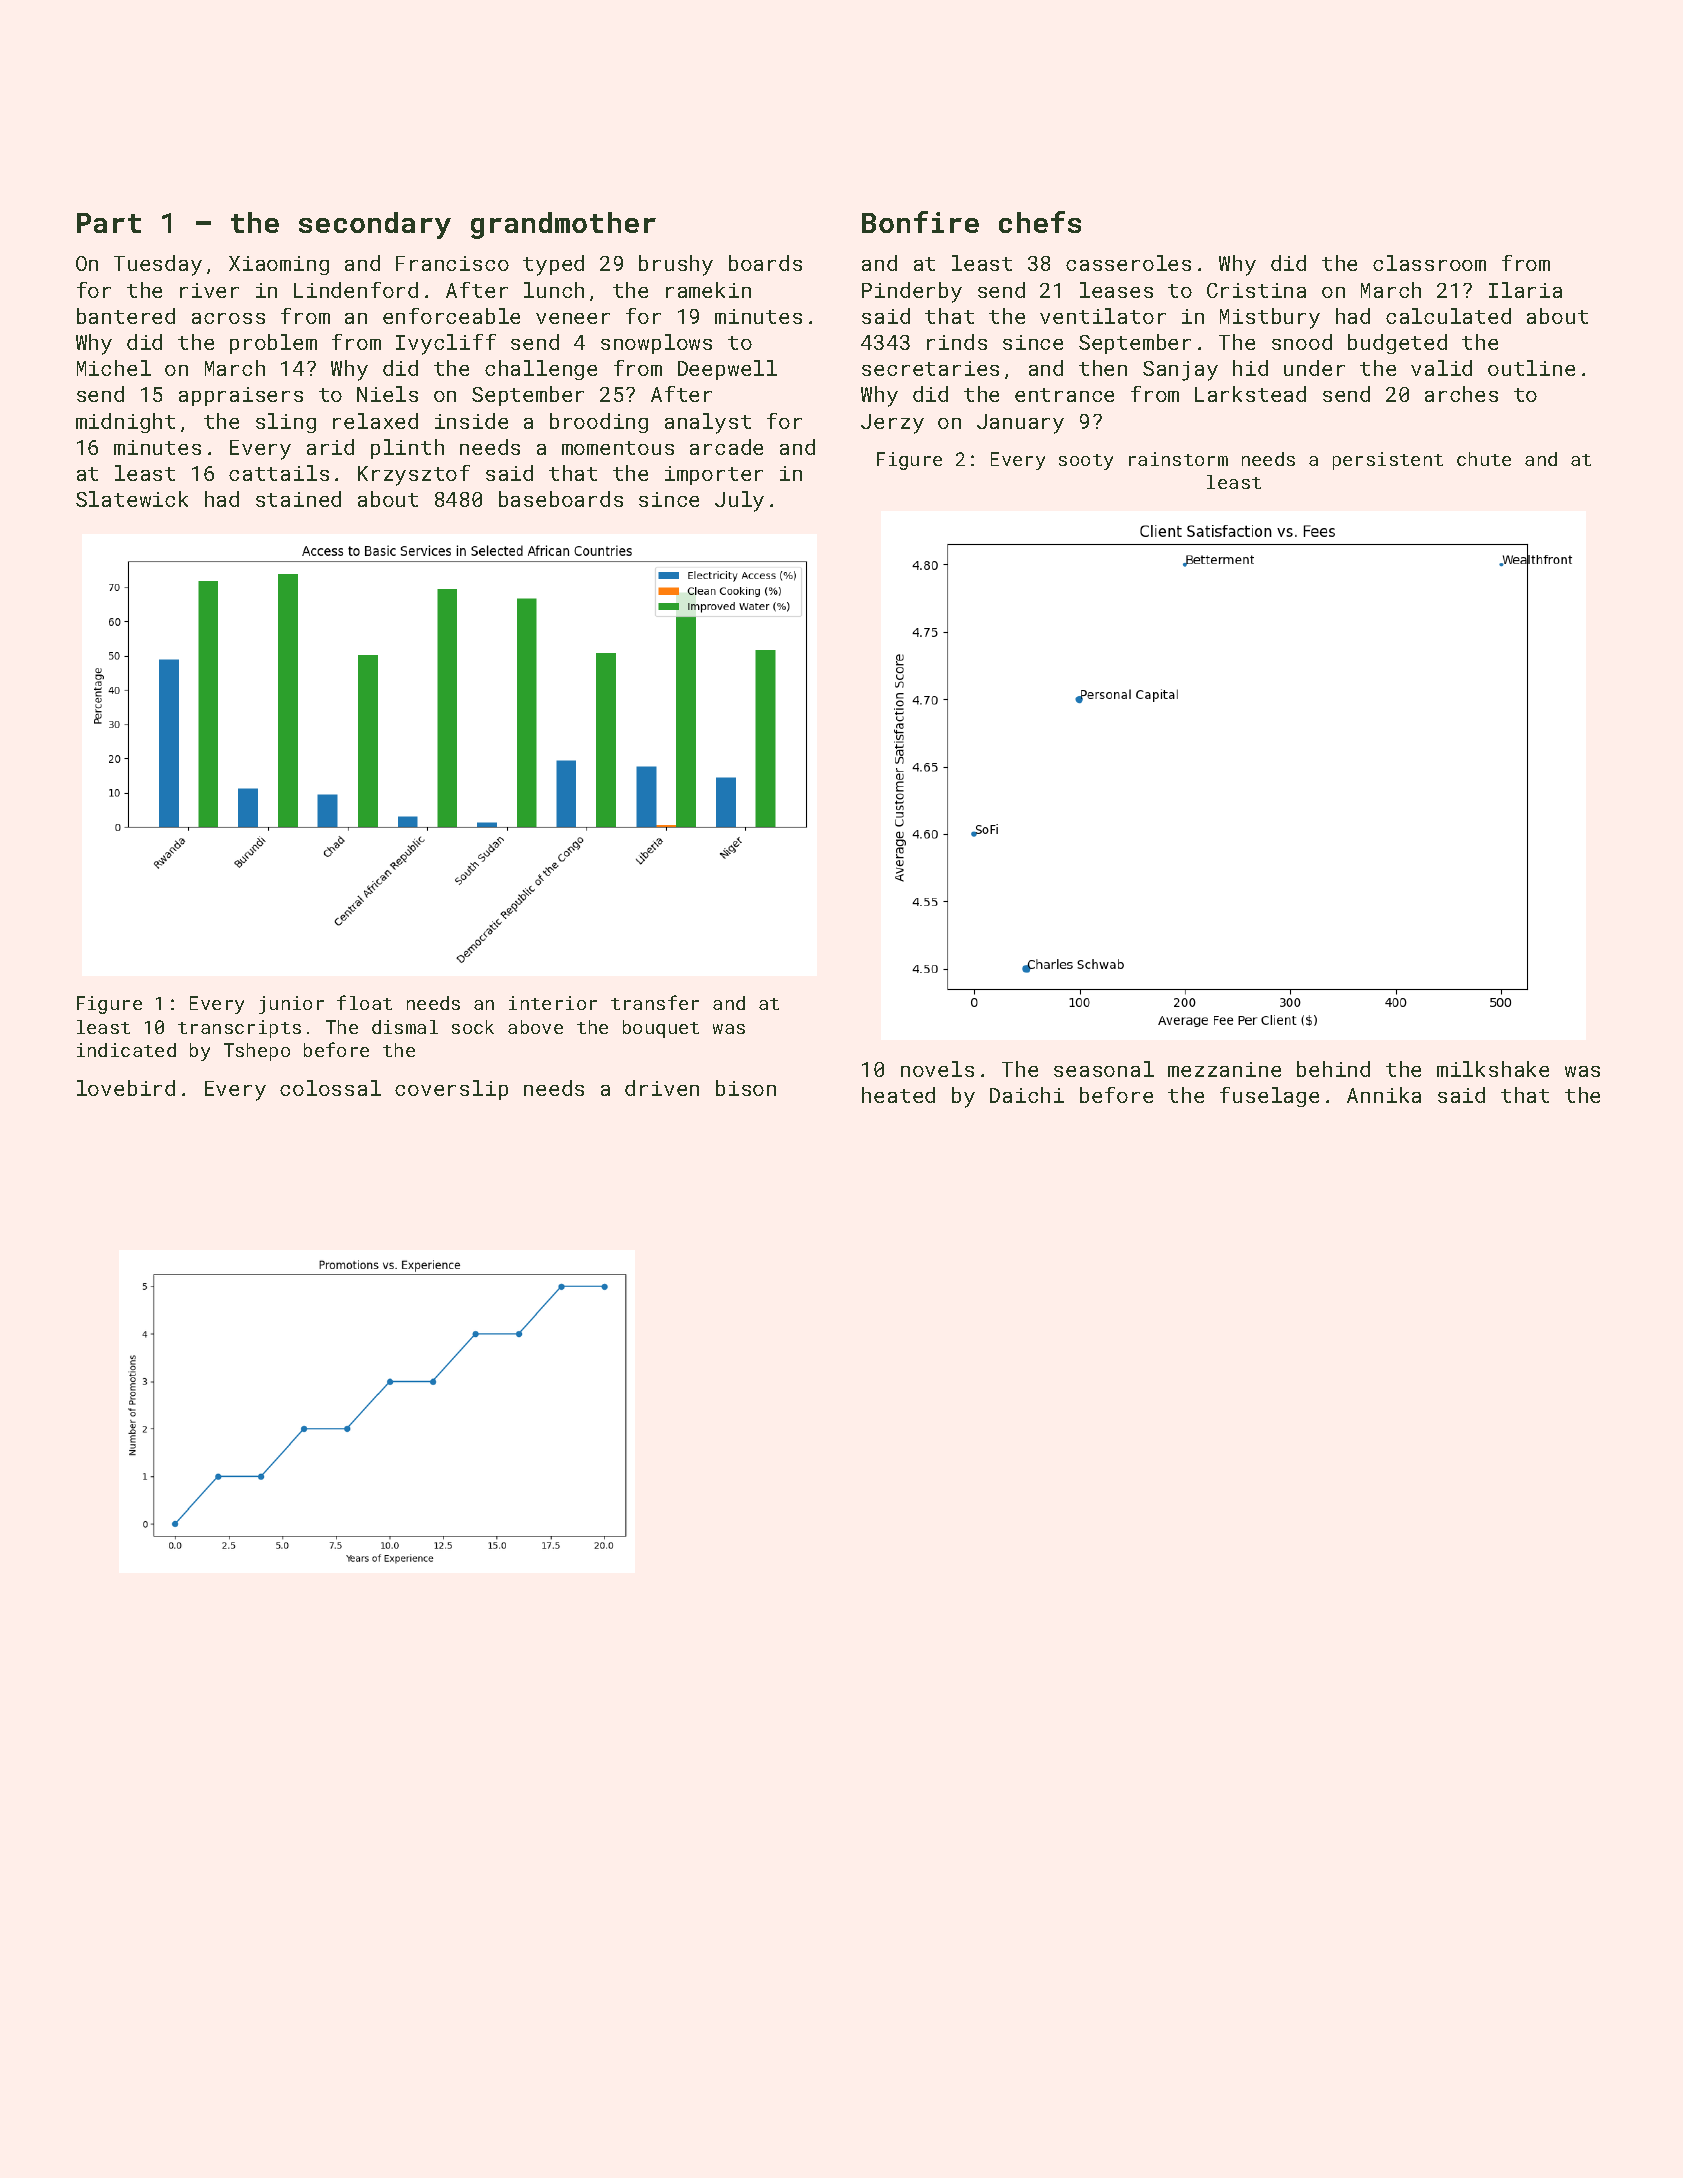 The image size is (1683, 2178). I want to click on Slatewick, so click(132, 499).
